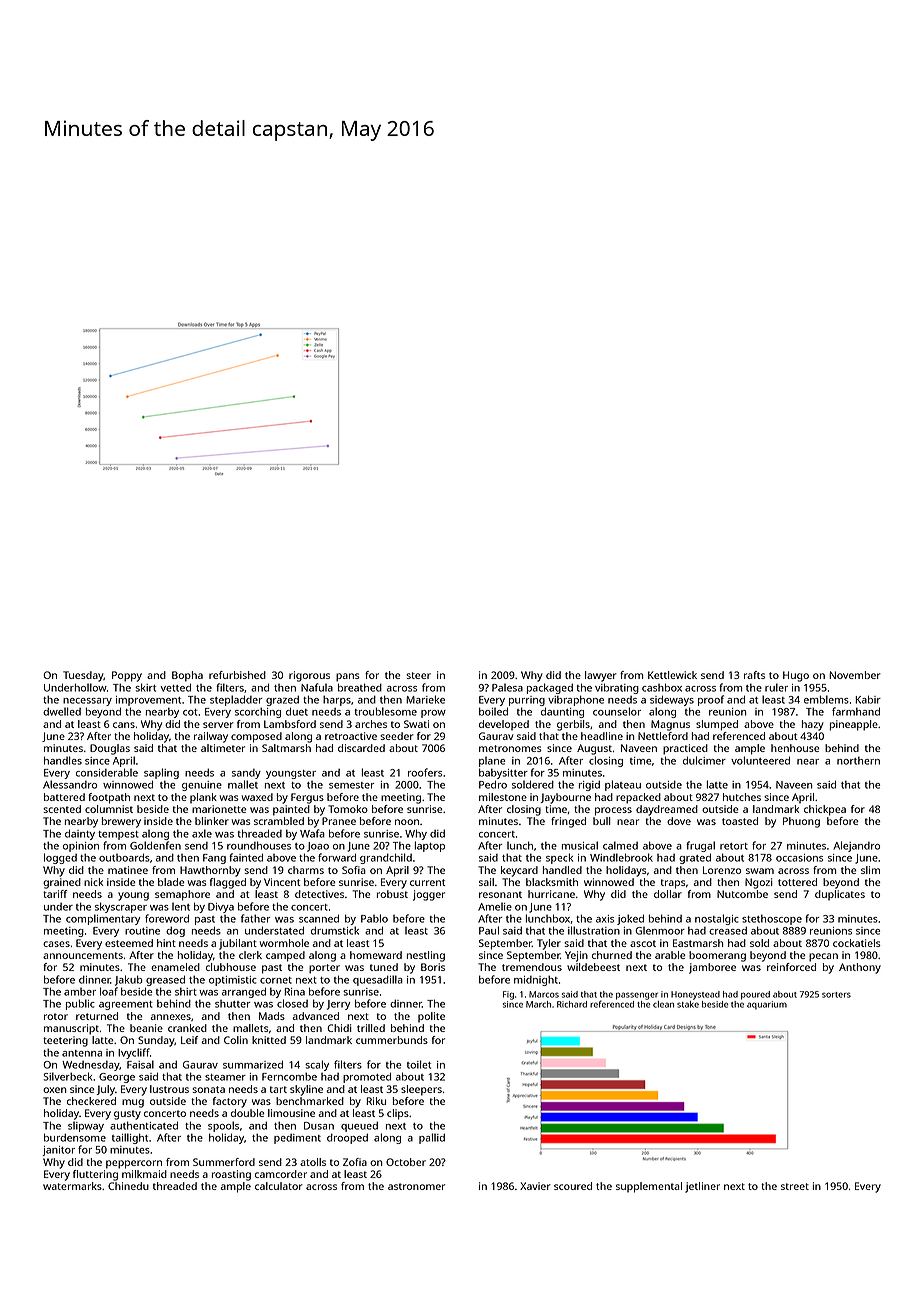  Describe the element at coordinates (649, 1187) in the screenshot. I see `supplemental` at that location.
